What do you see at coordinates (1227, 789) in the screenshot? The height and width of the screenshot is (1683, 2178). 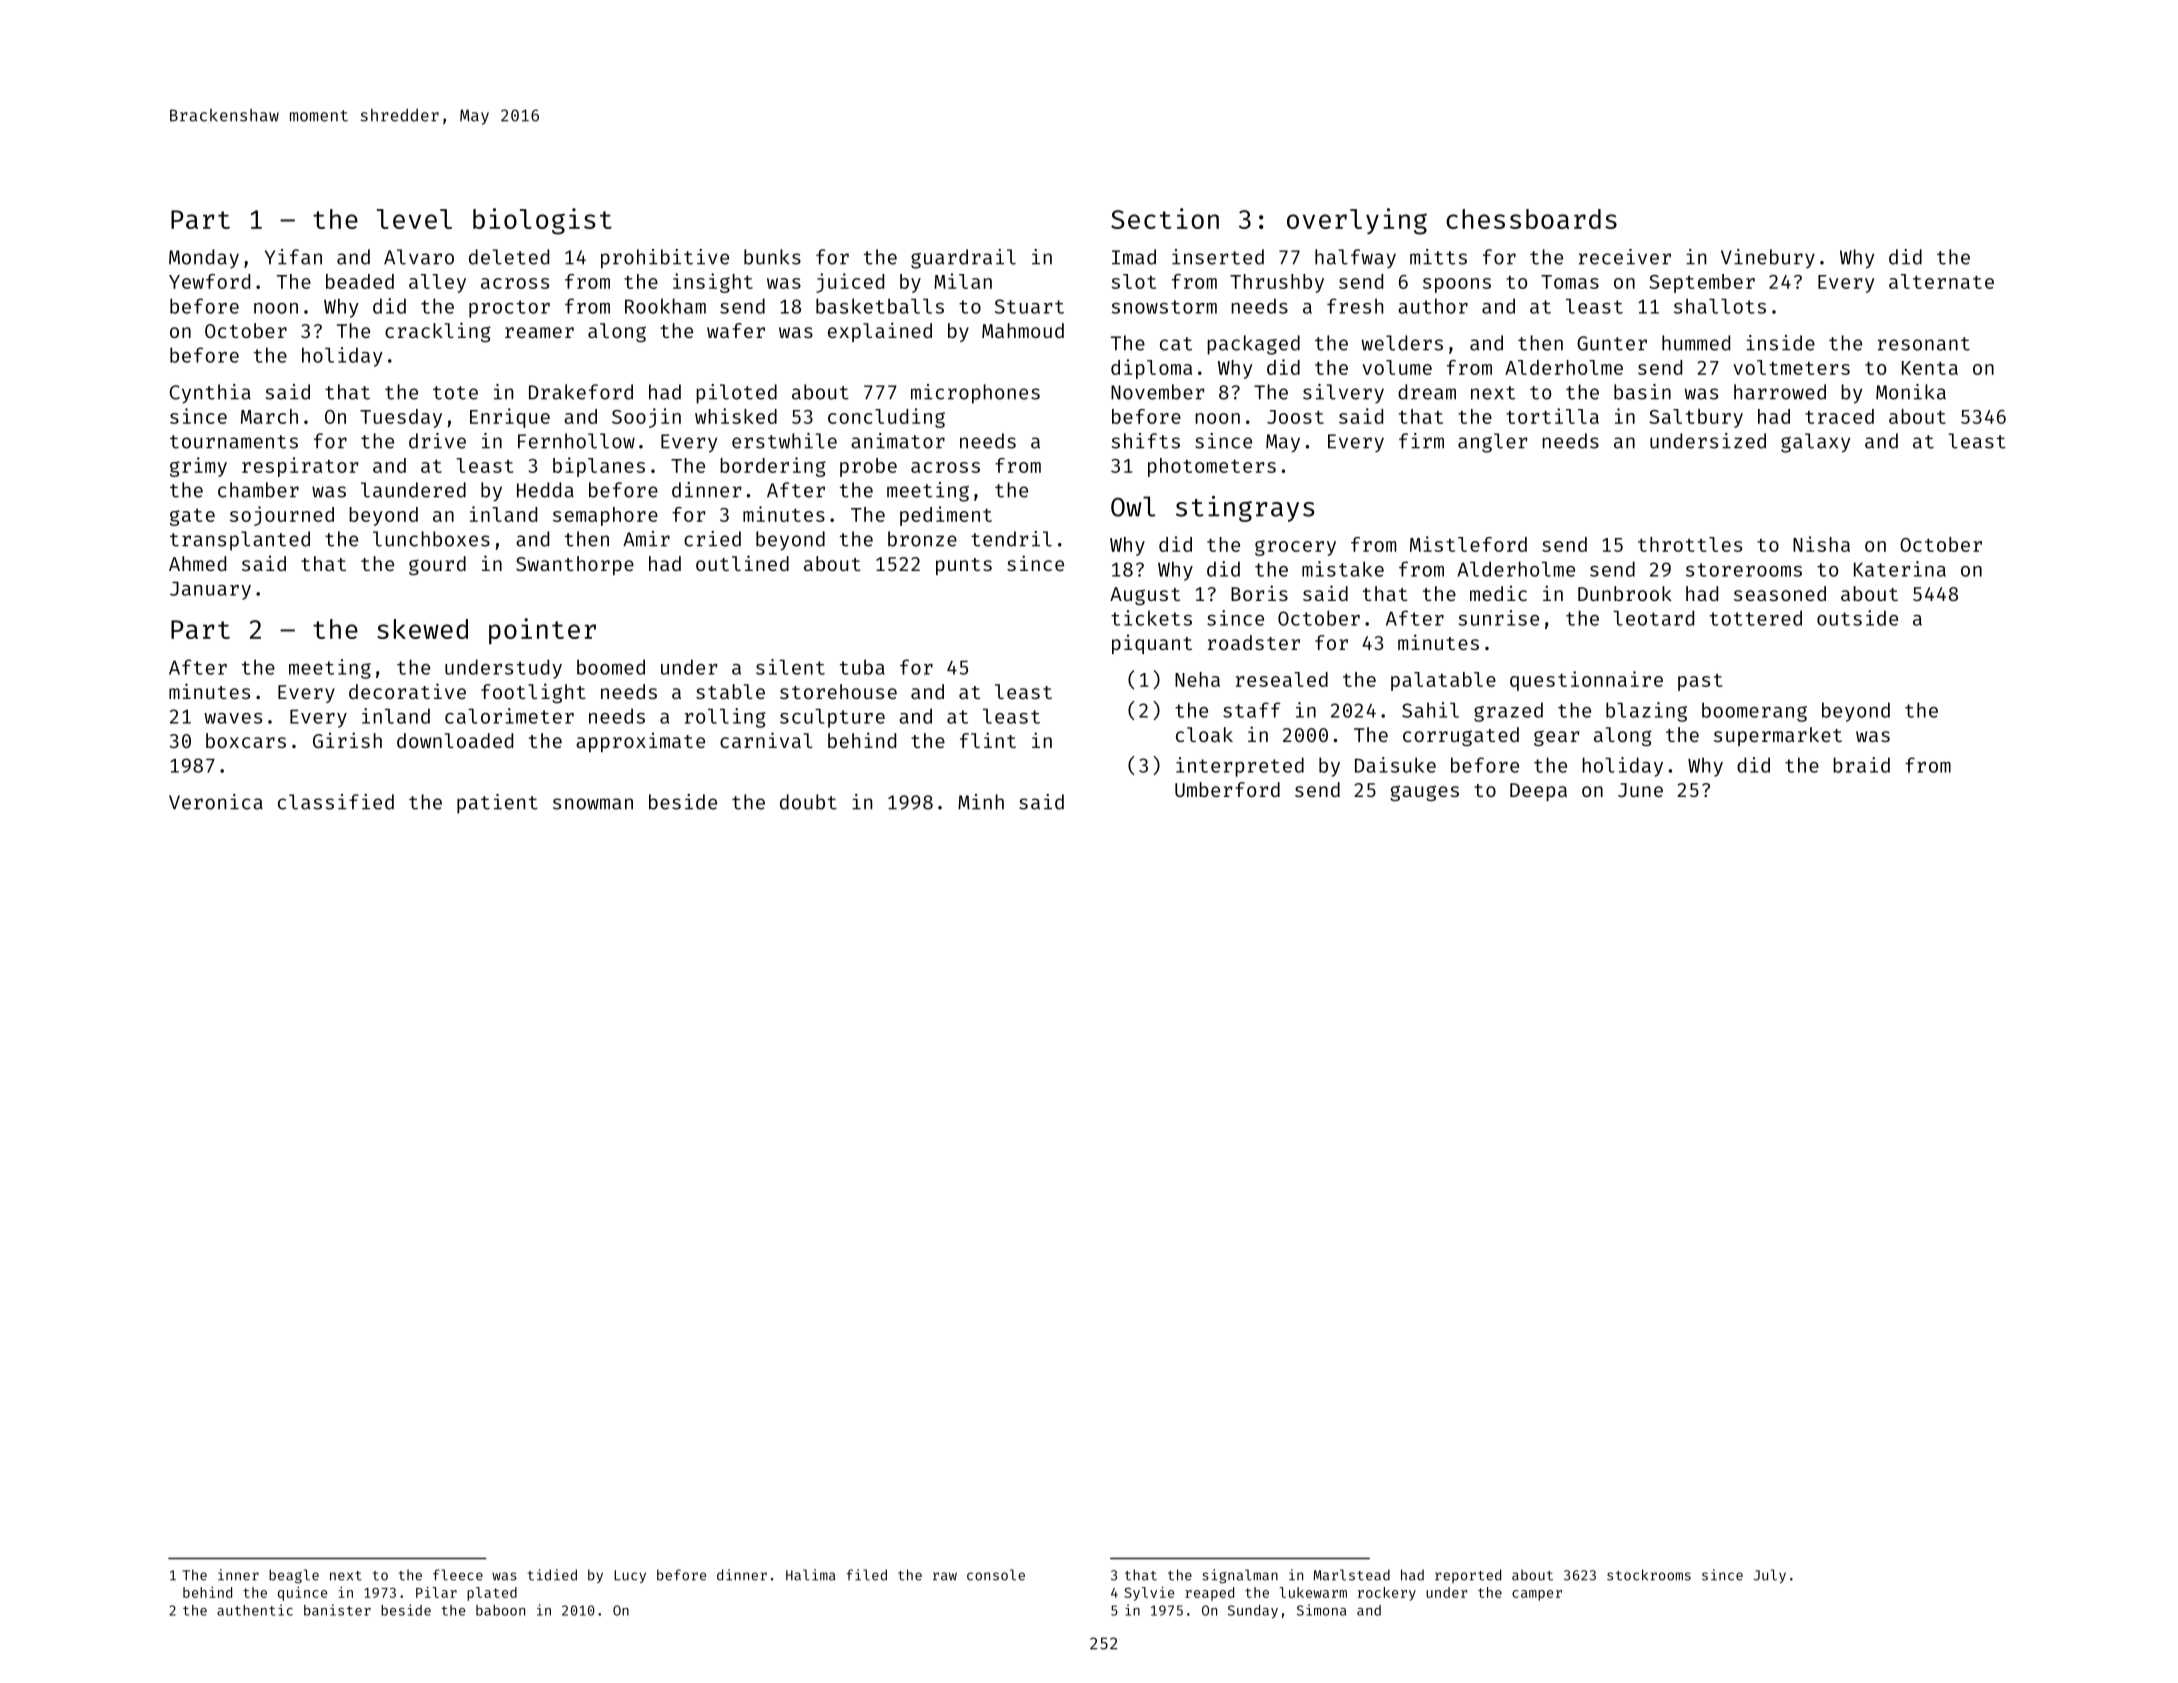 I see `Umberford` at bounding box center [1227, 789].
